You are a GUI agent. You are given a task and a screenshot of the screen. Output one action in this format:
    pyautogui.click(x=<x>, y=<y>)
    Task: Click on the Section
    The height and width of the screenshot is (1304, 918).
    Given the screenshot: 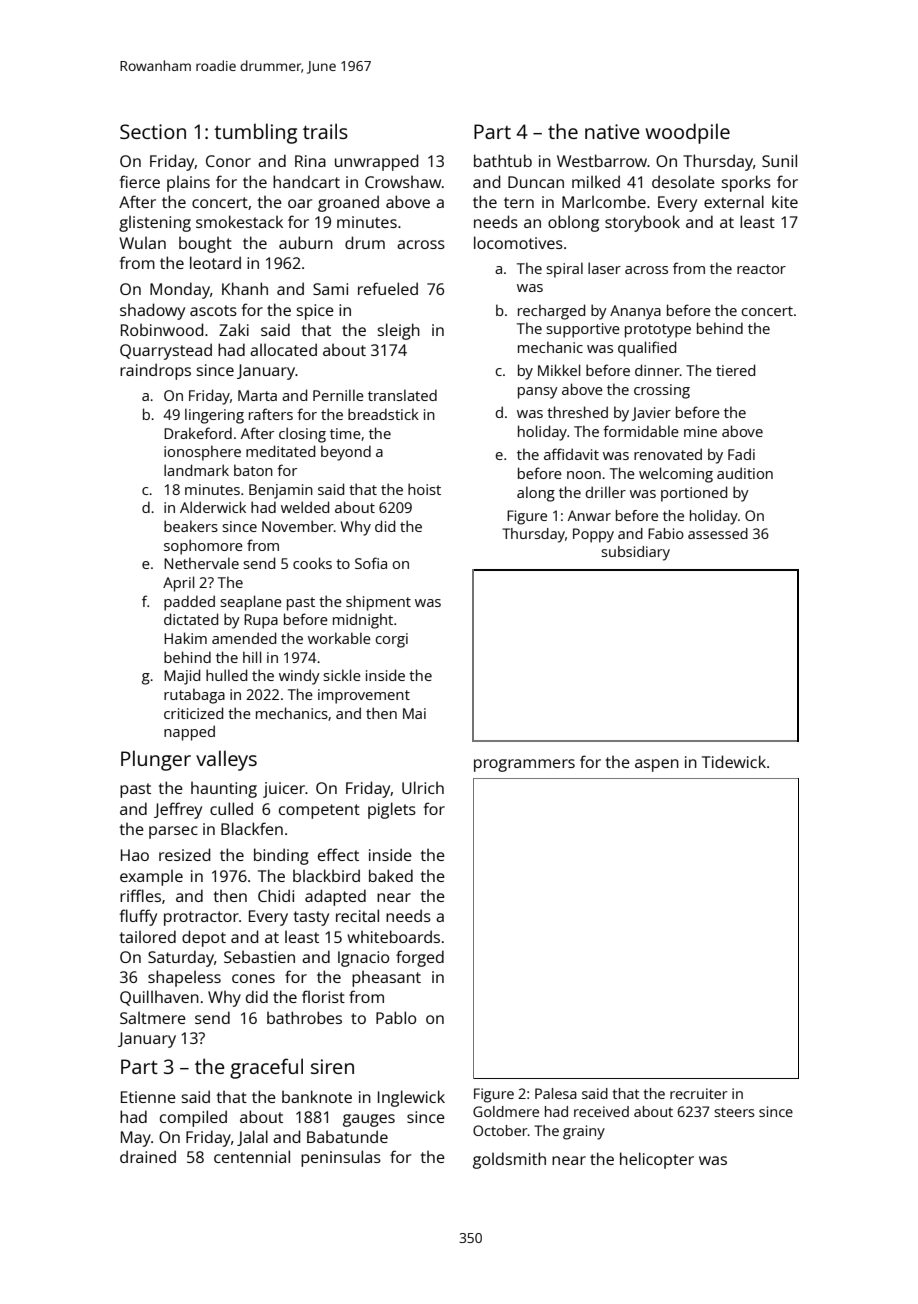 What is the action you would take?
    pyautogui.click(x=153, y=131)
